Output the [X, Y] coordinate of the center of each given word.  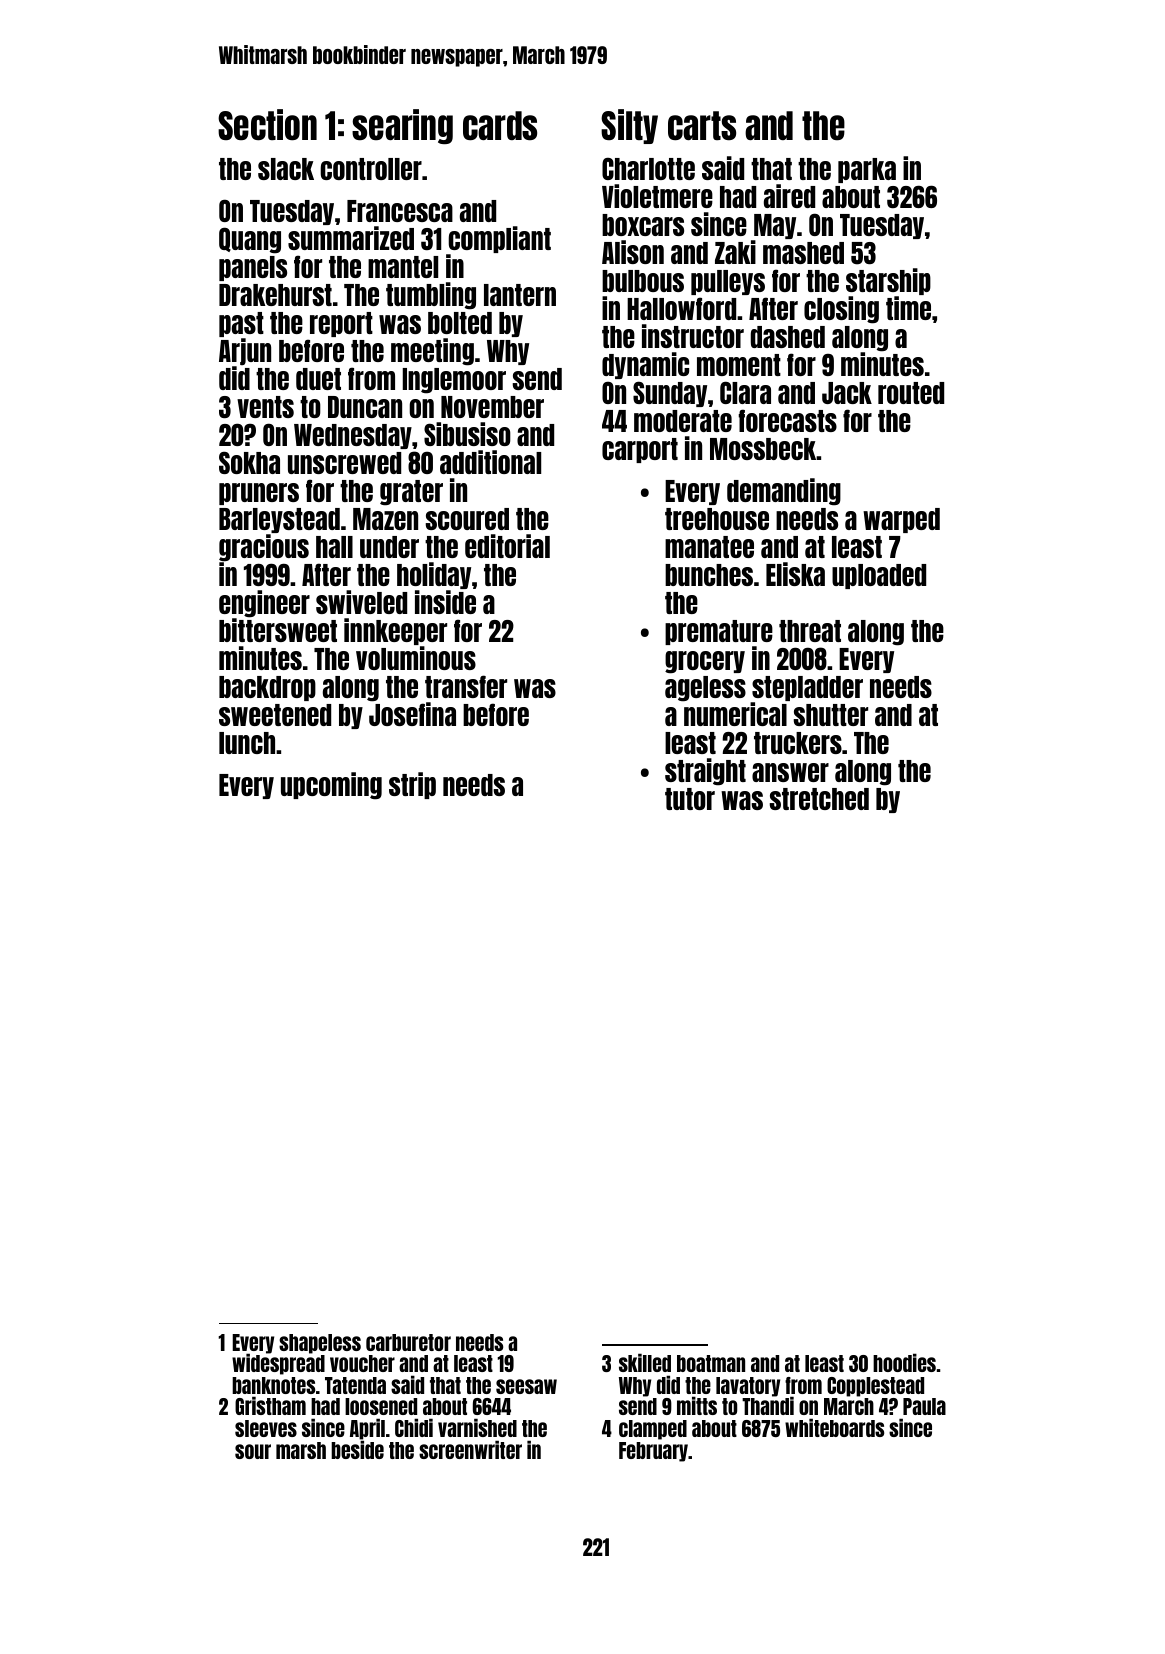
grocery [705, 662]
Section [267, 124]
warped [901, 520]
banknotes [273, 1385]
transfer [466, 686]
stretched [819, 799]
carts [702, 125]
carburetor [408, 1342]
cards [500, 125]
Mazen [385, 519]
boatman [711, 1363]
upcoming [331, 786]
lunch [247, 743]
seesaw [526, 1386]
